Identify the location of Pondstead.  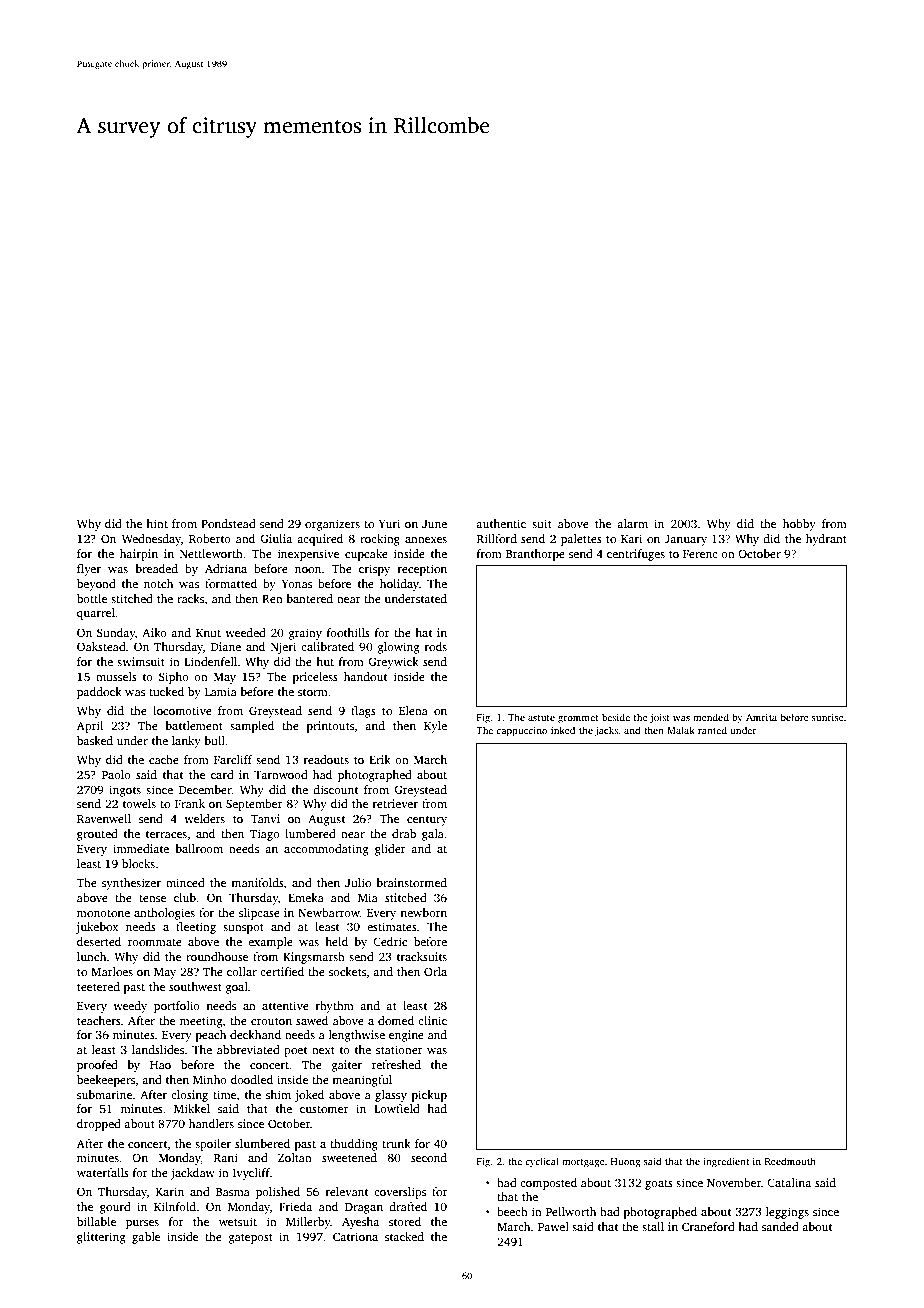
(228, 523).
